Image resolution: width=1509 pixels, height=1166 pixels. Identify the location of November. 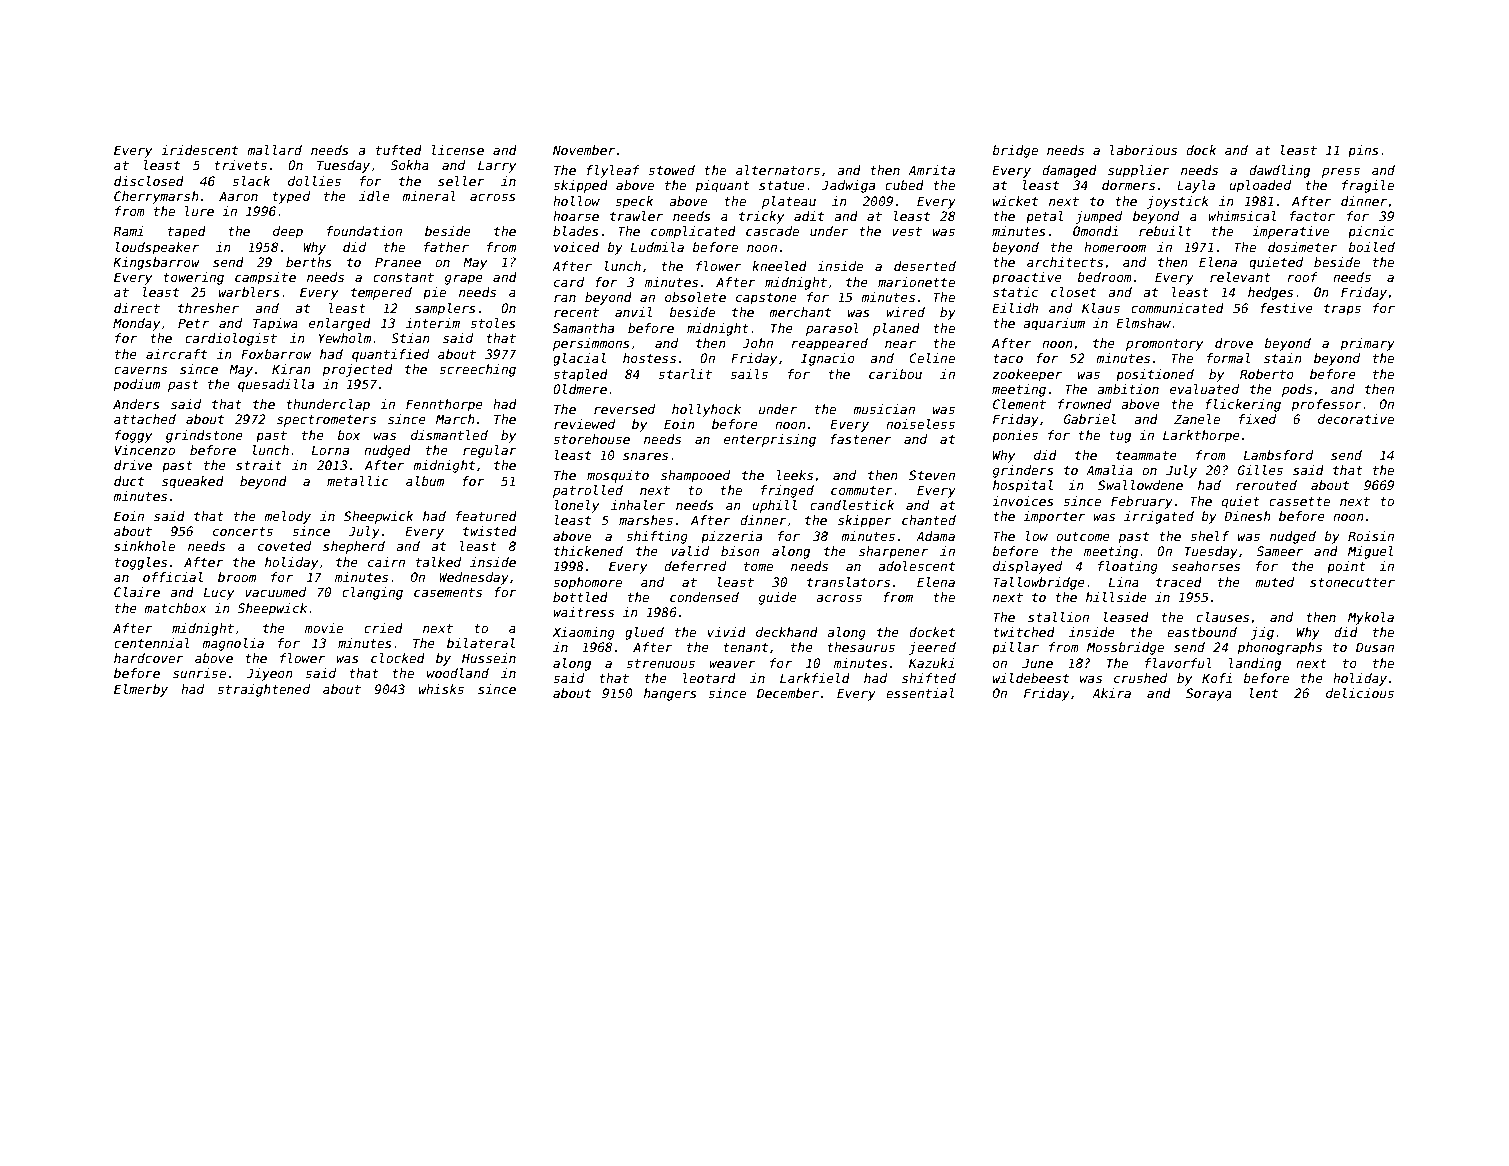
(584, 150).
